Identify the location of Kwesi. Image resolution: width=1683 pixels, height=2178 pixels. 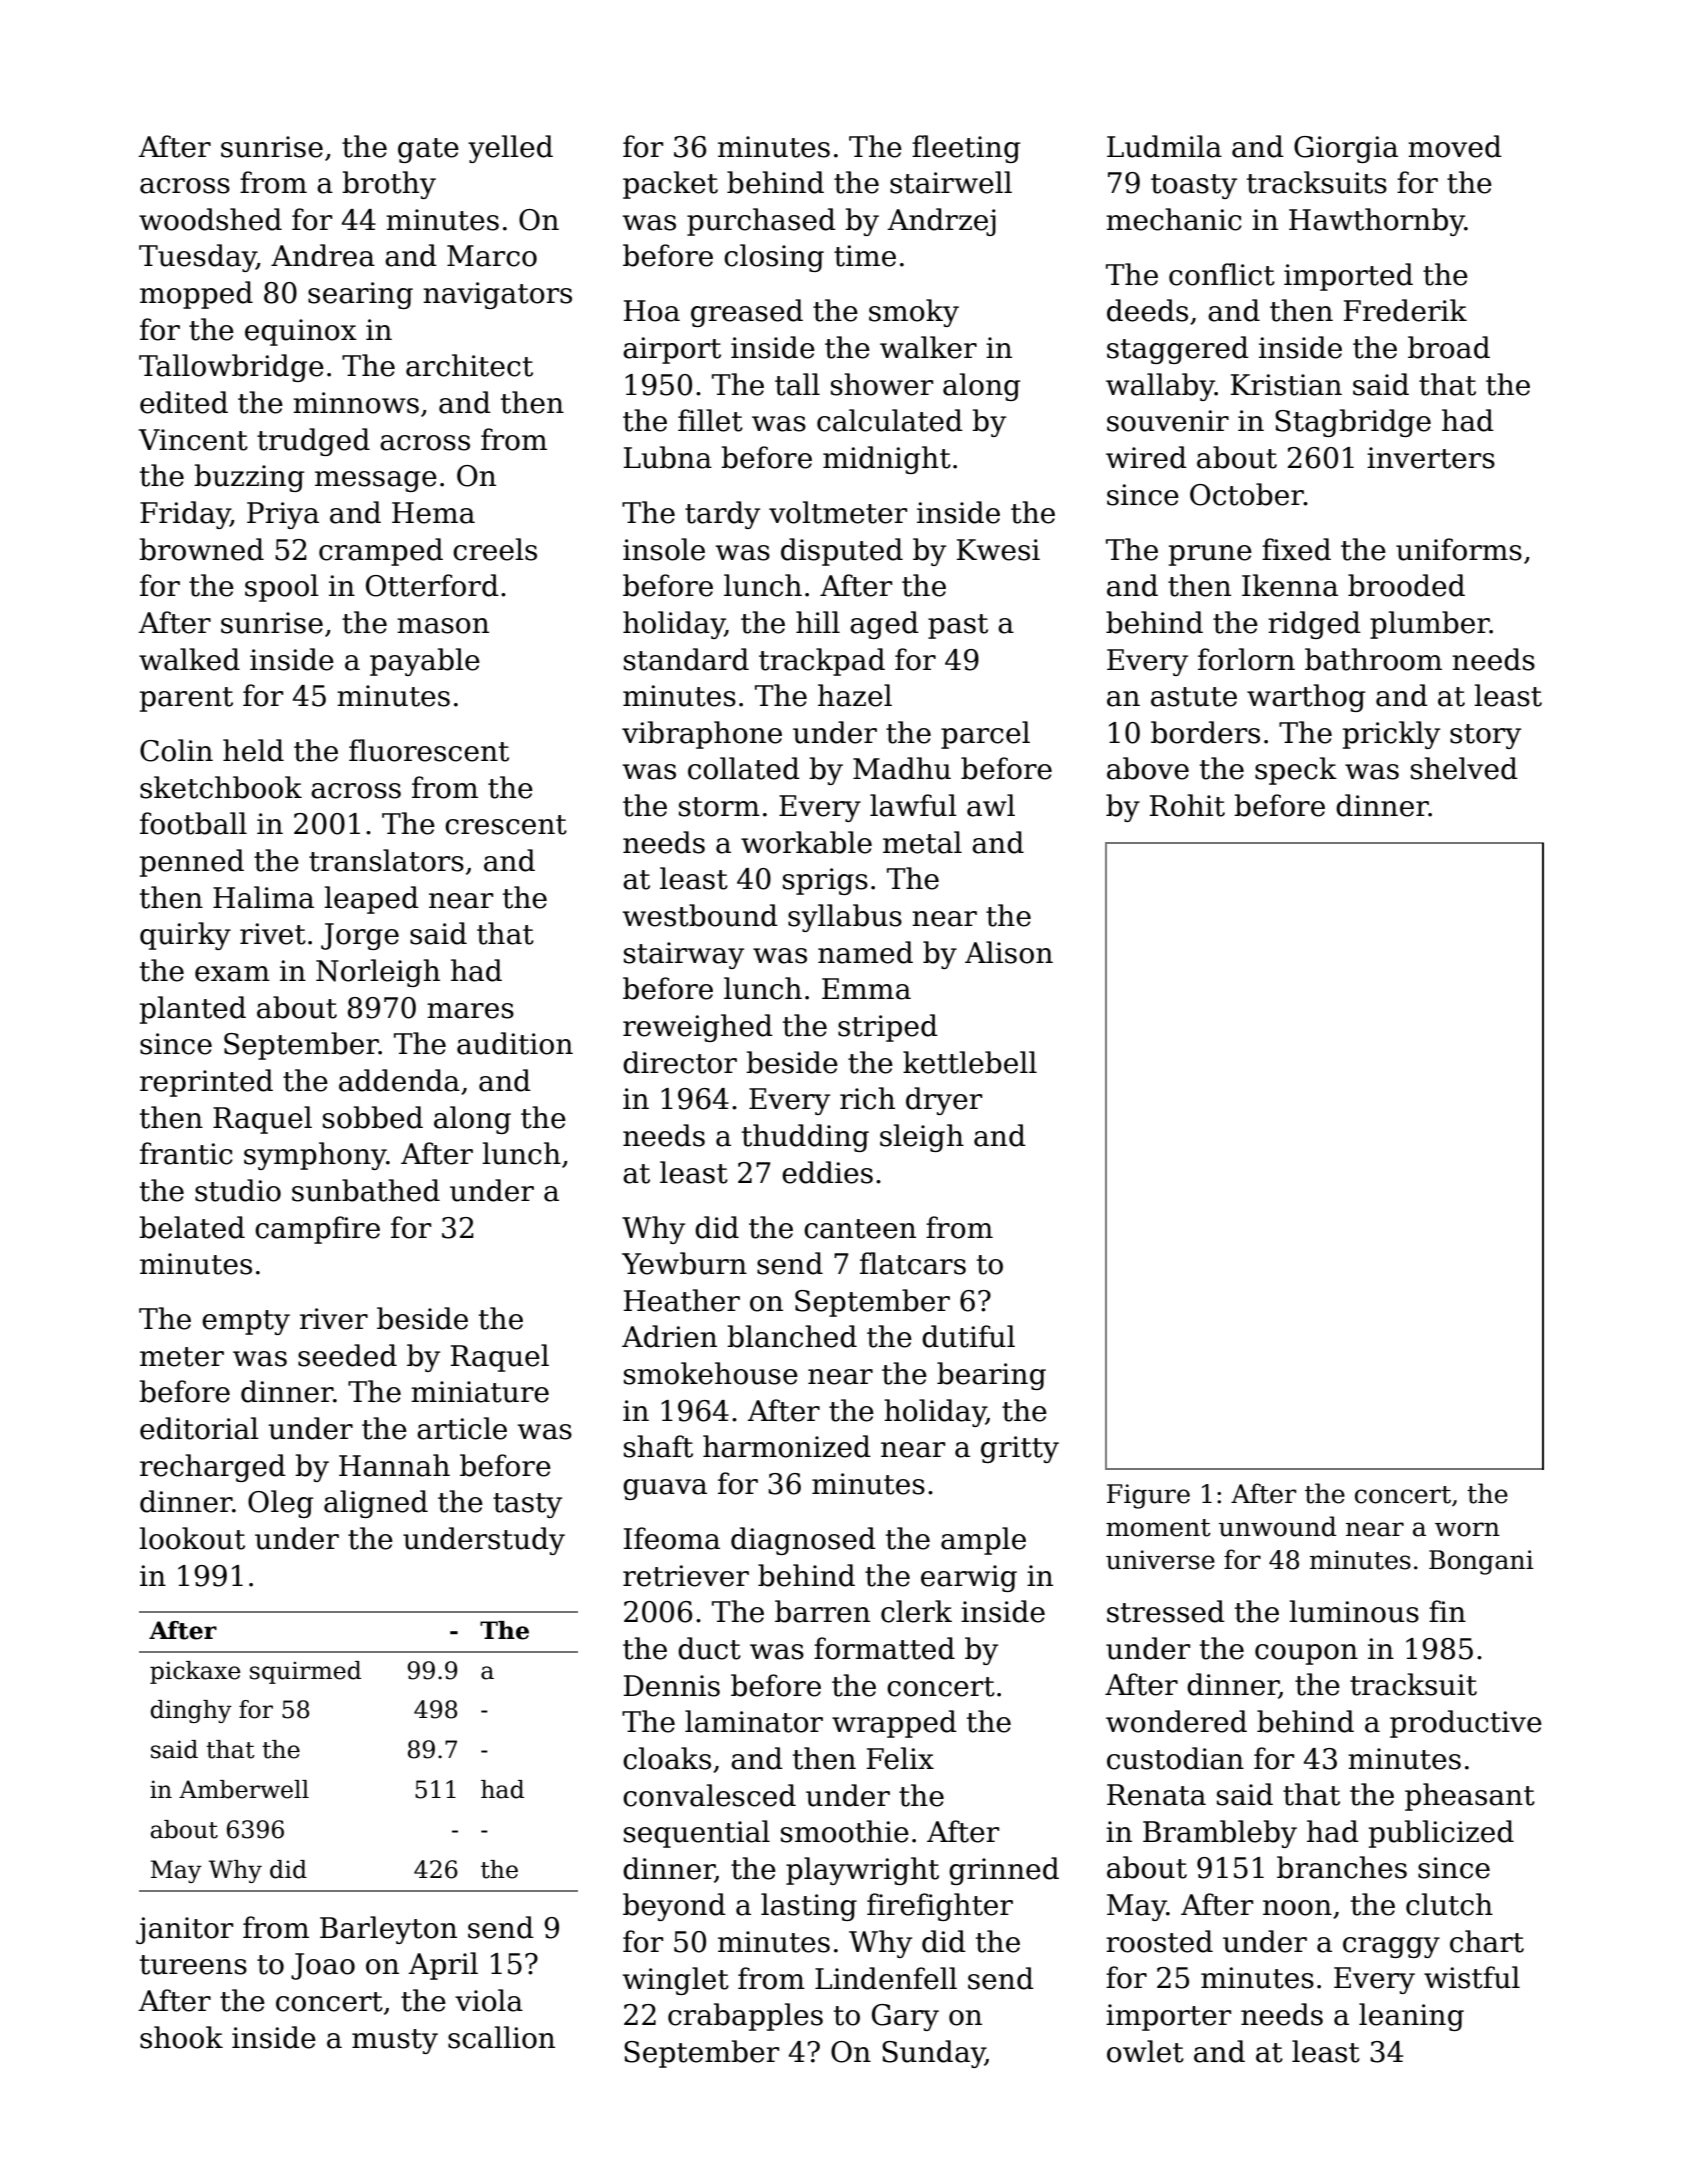
(998, 550).
